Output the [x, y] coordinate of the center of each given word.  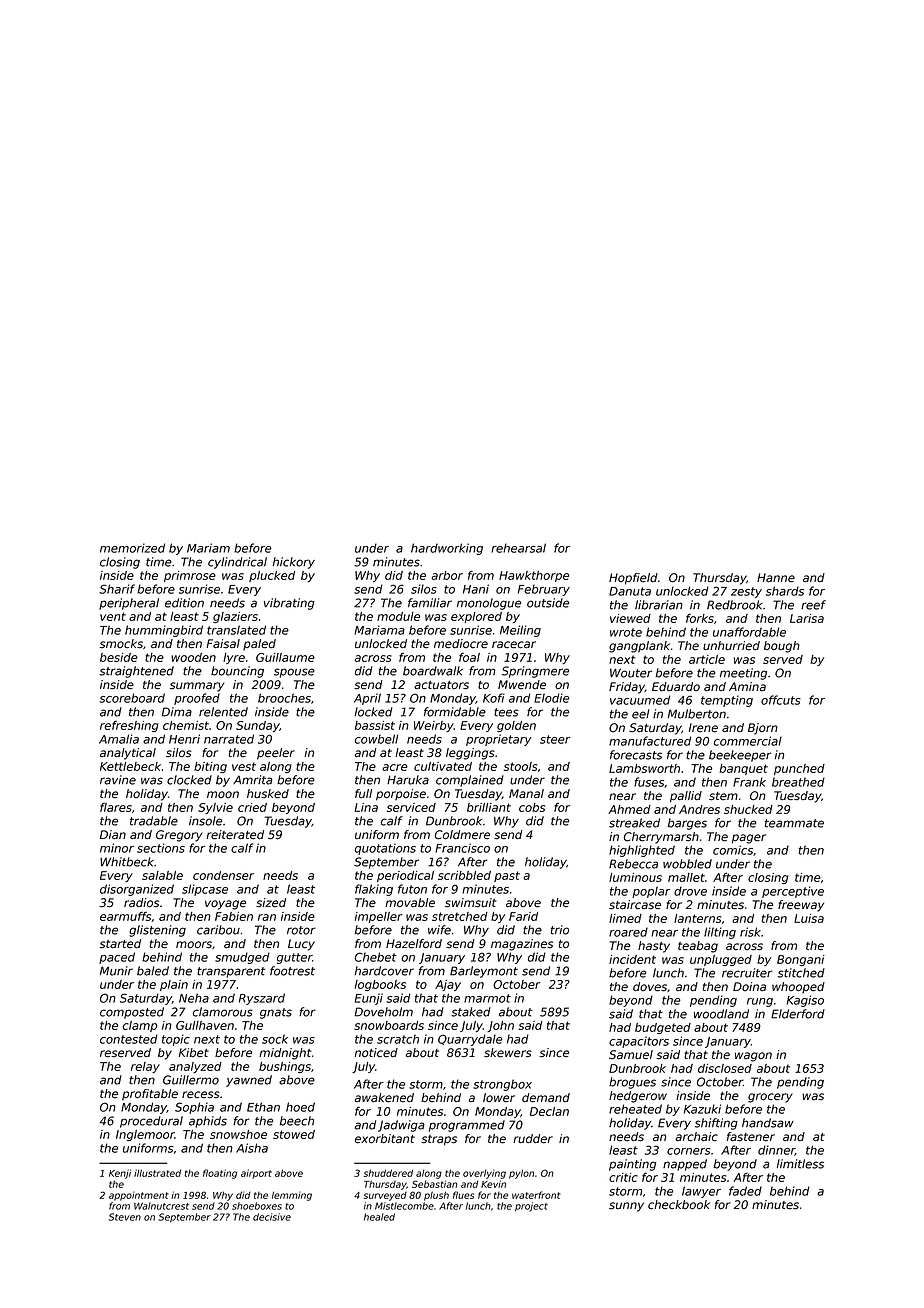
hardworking [447, 549]
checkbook [679, 1205]
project [531, 1207]
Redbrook [735, 605]
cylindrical [237, 563]
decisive [272, 1217]
